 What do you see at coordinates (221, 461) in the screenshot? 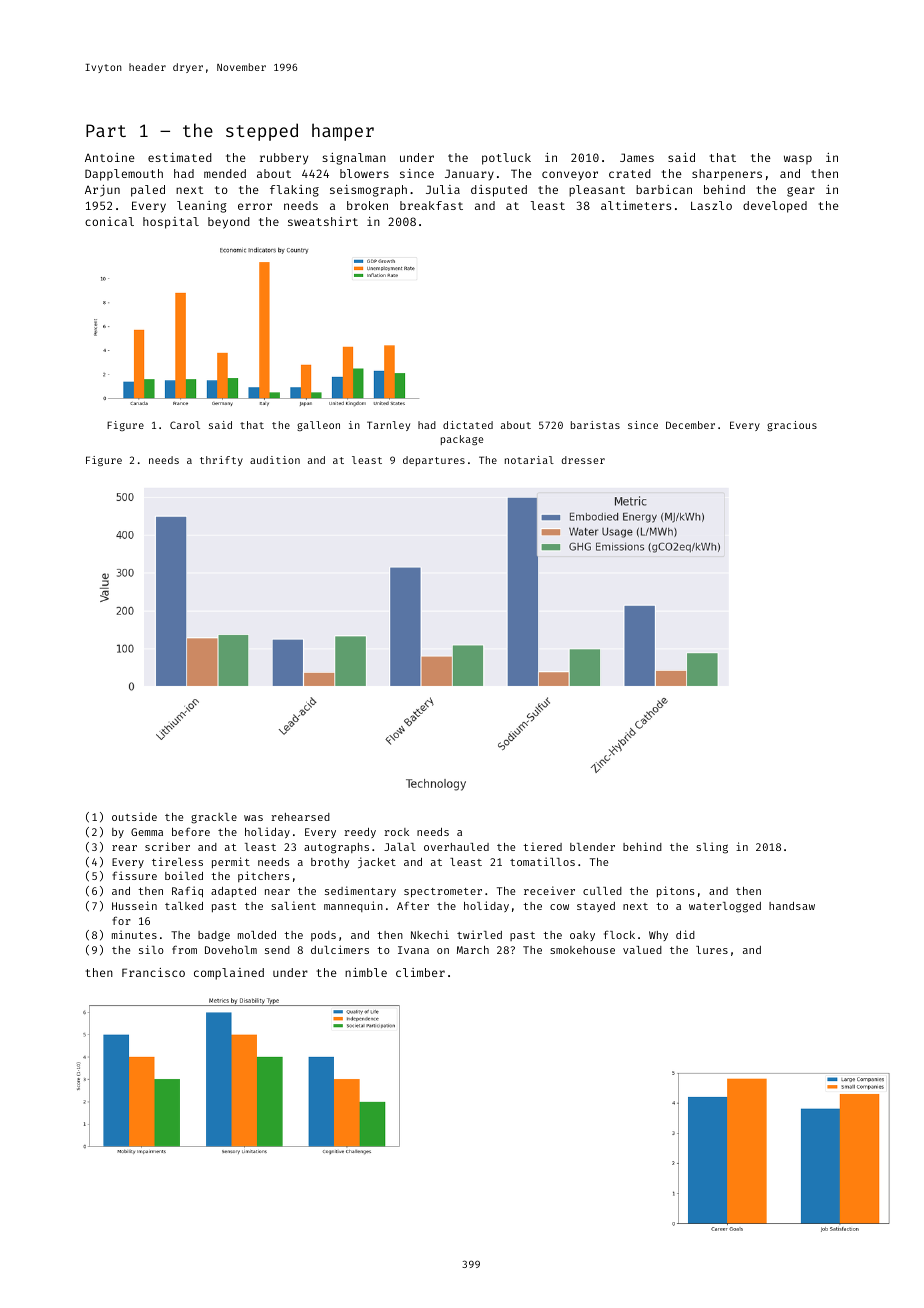
I see `thrifty` at bounding box center [221, 461].
